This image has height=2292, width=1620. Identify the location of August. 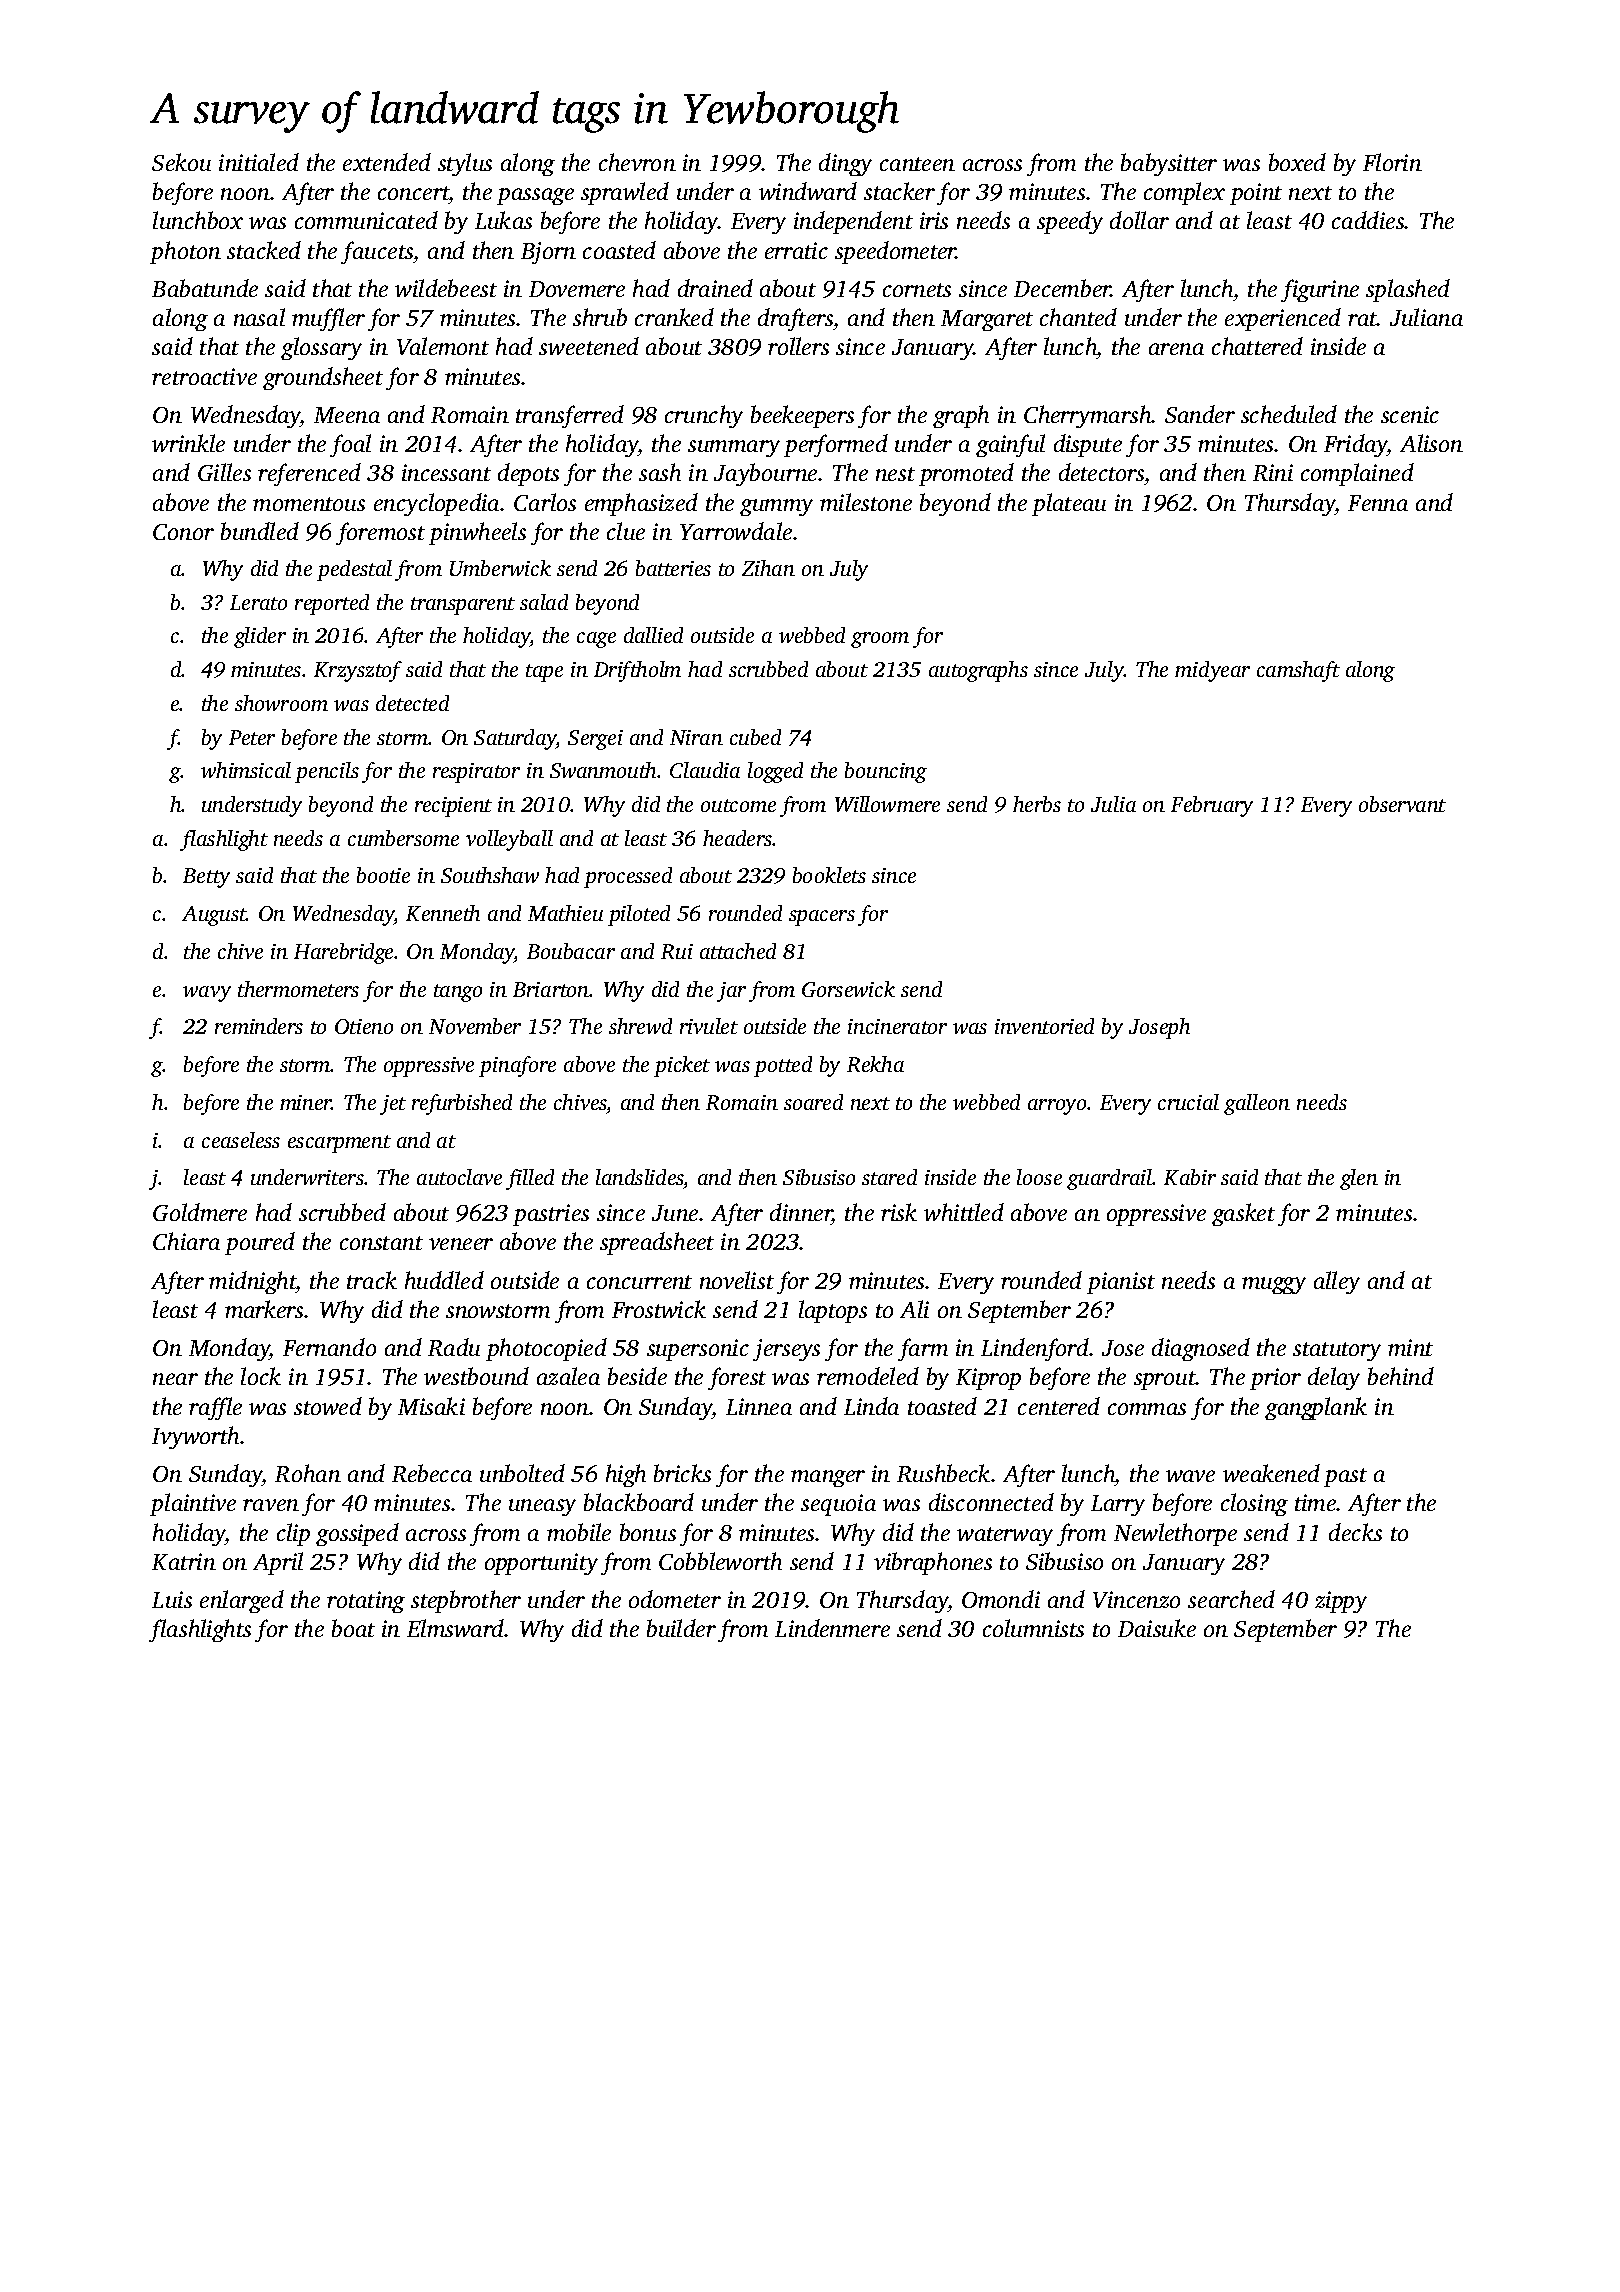
(214, 916).
